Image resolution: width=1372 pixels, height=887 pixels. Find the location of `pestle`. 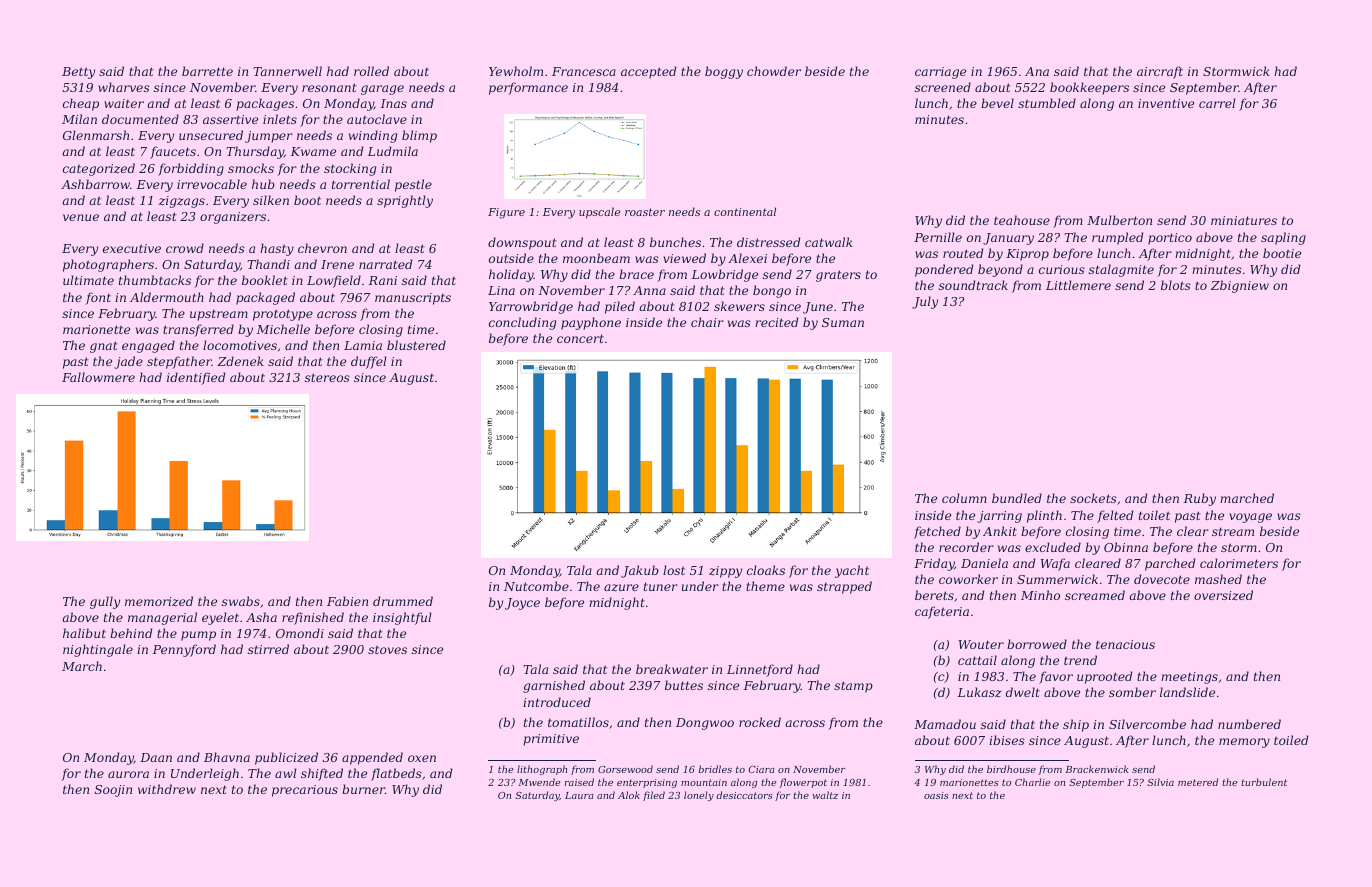

pestle is located at coordinates (413, 185).
